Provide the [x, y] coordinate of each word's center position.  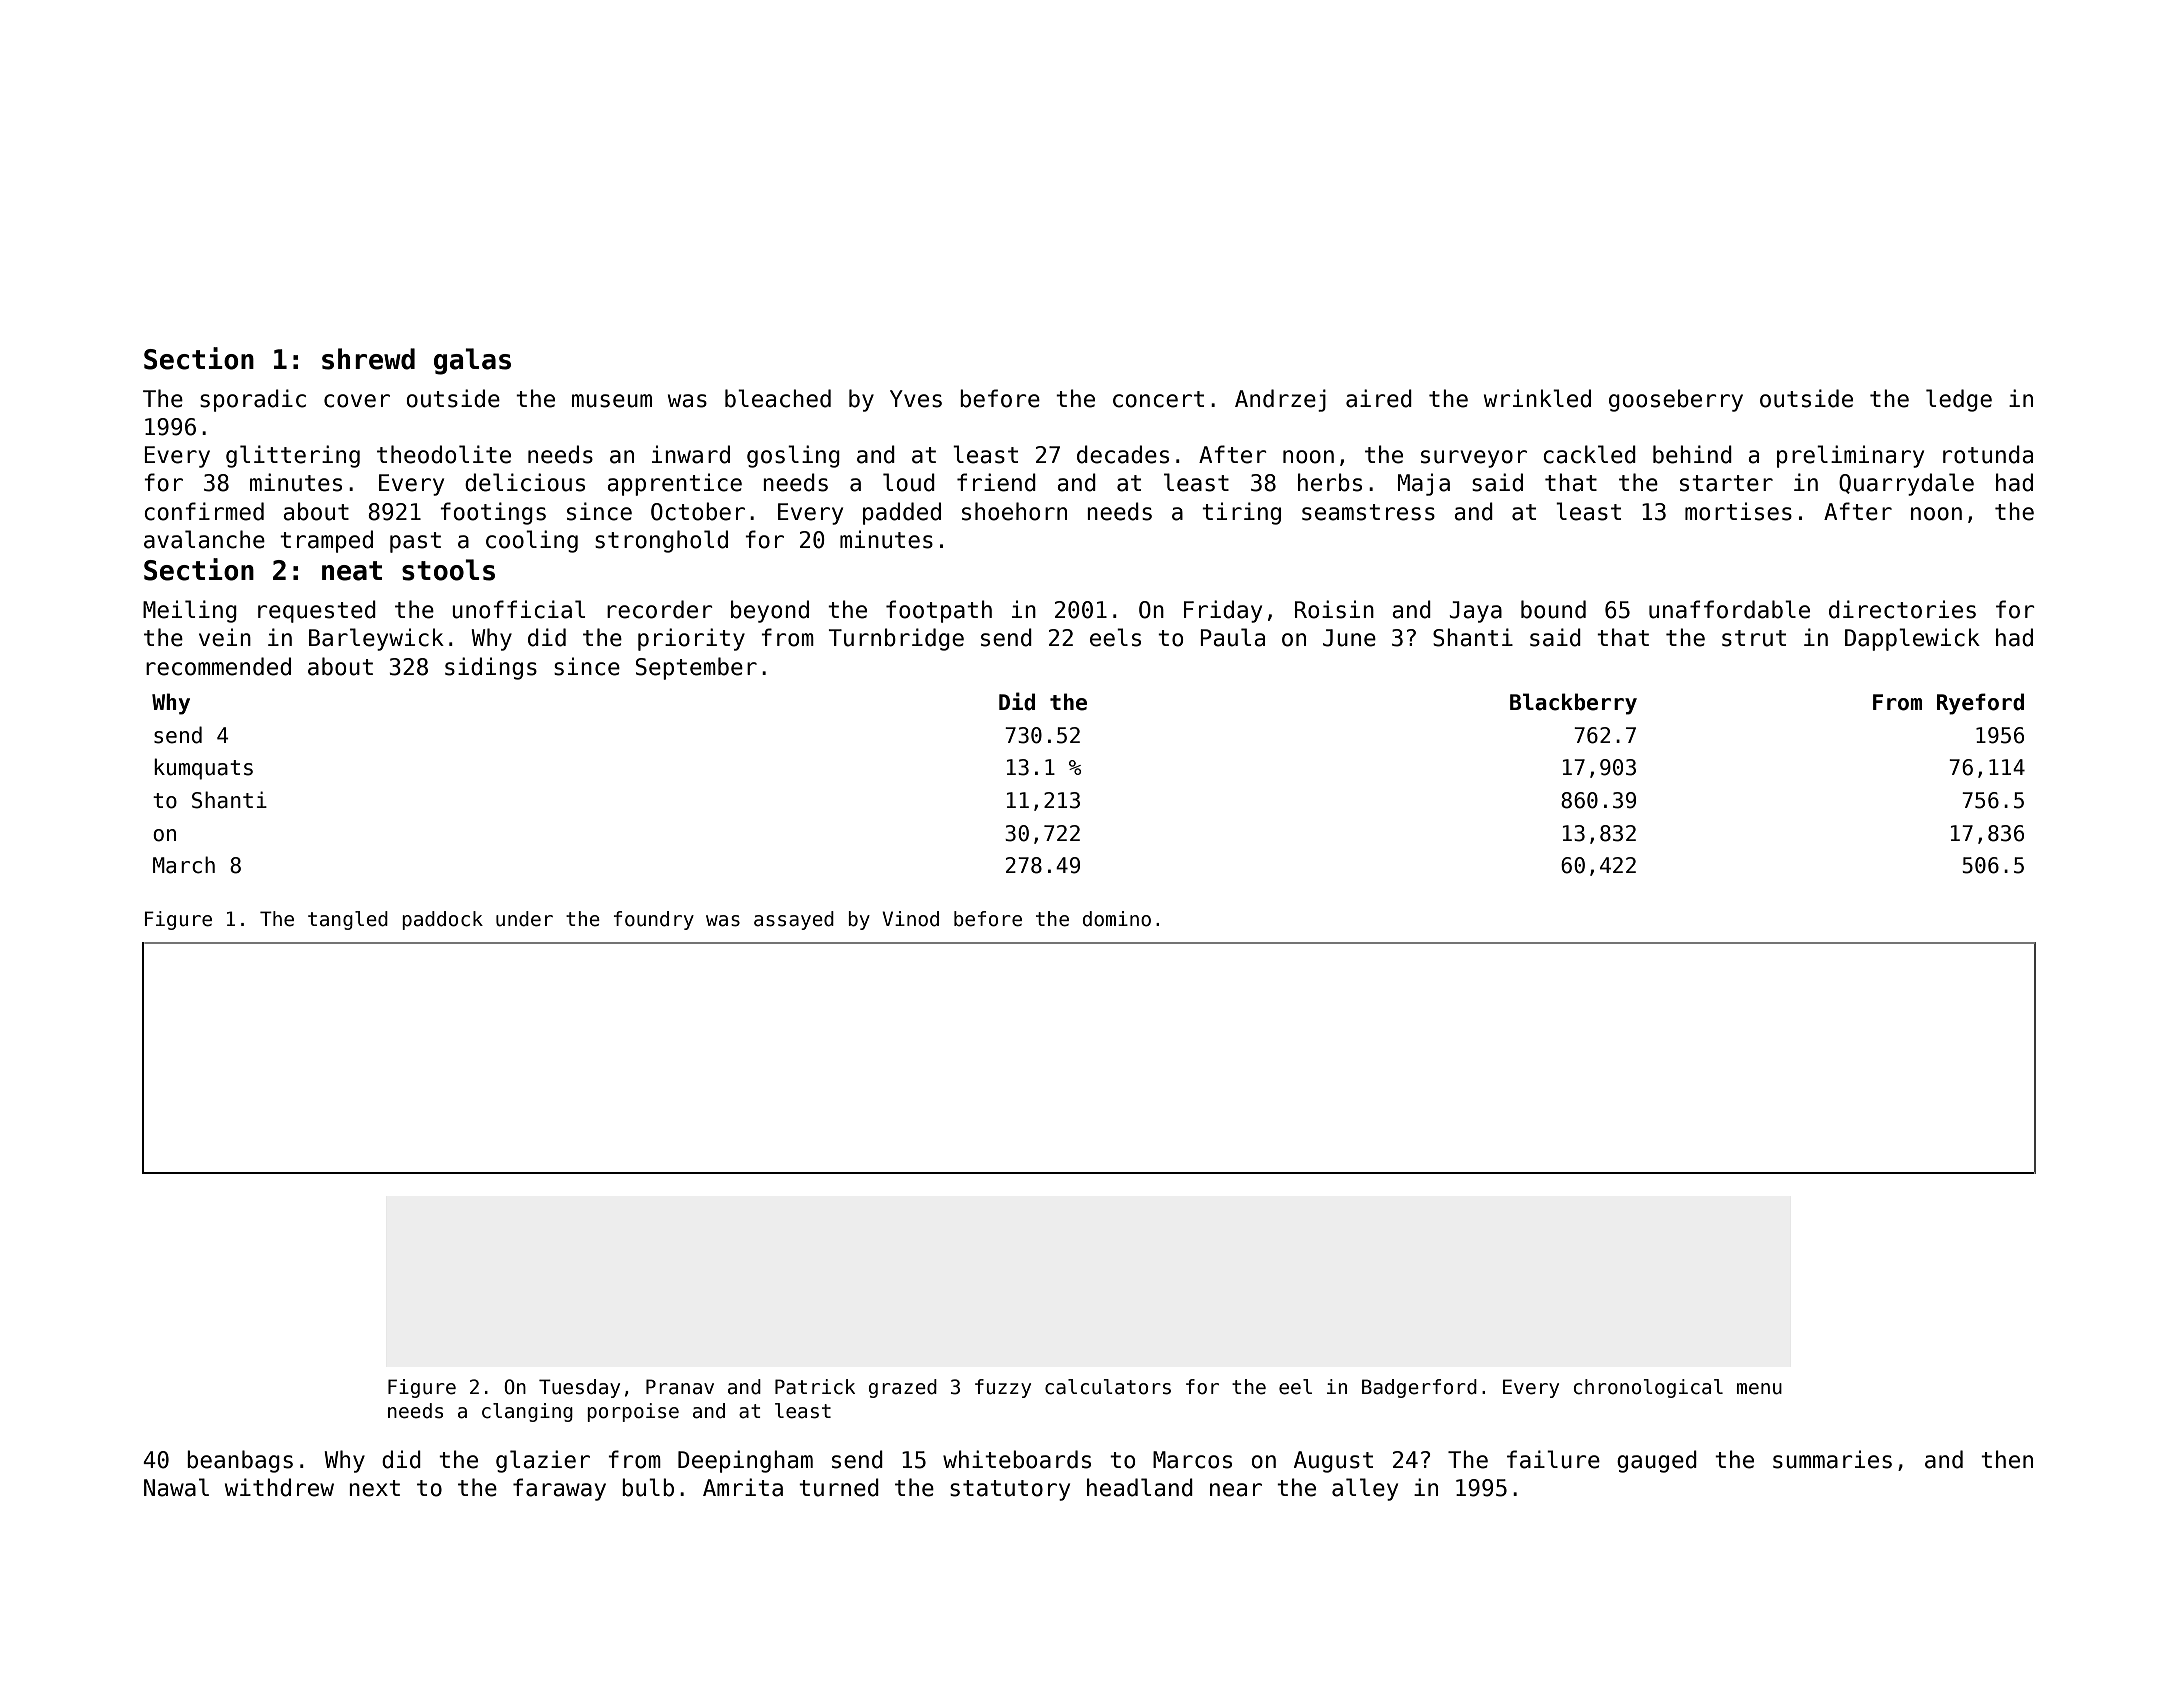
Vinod [910, 919]
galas [472, 361]
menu [1759, 1389]
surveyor [1474, 459]
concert [1158, 399]
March [184, 865]
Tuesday [579, 1388]
